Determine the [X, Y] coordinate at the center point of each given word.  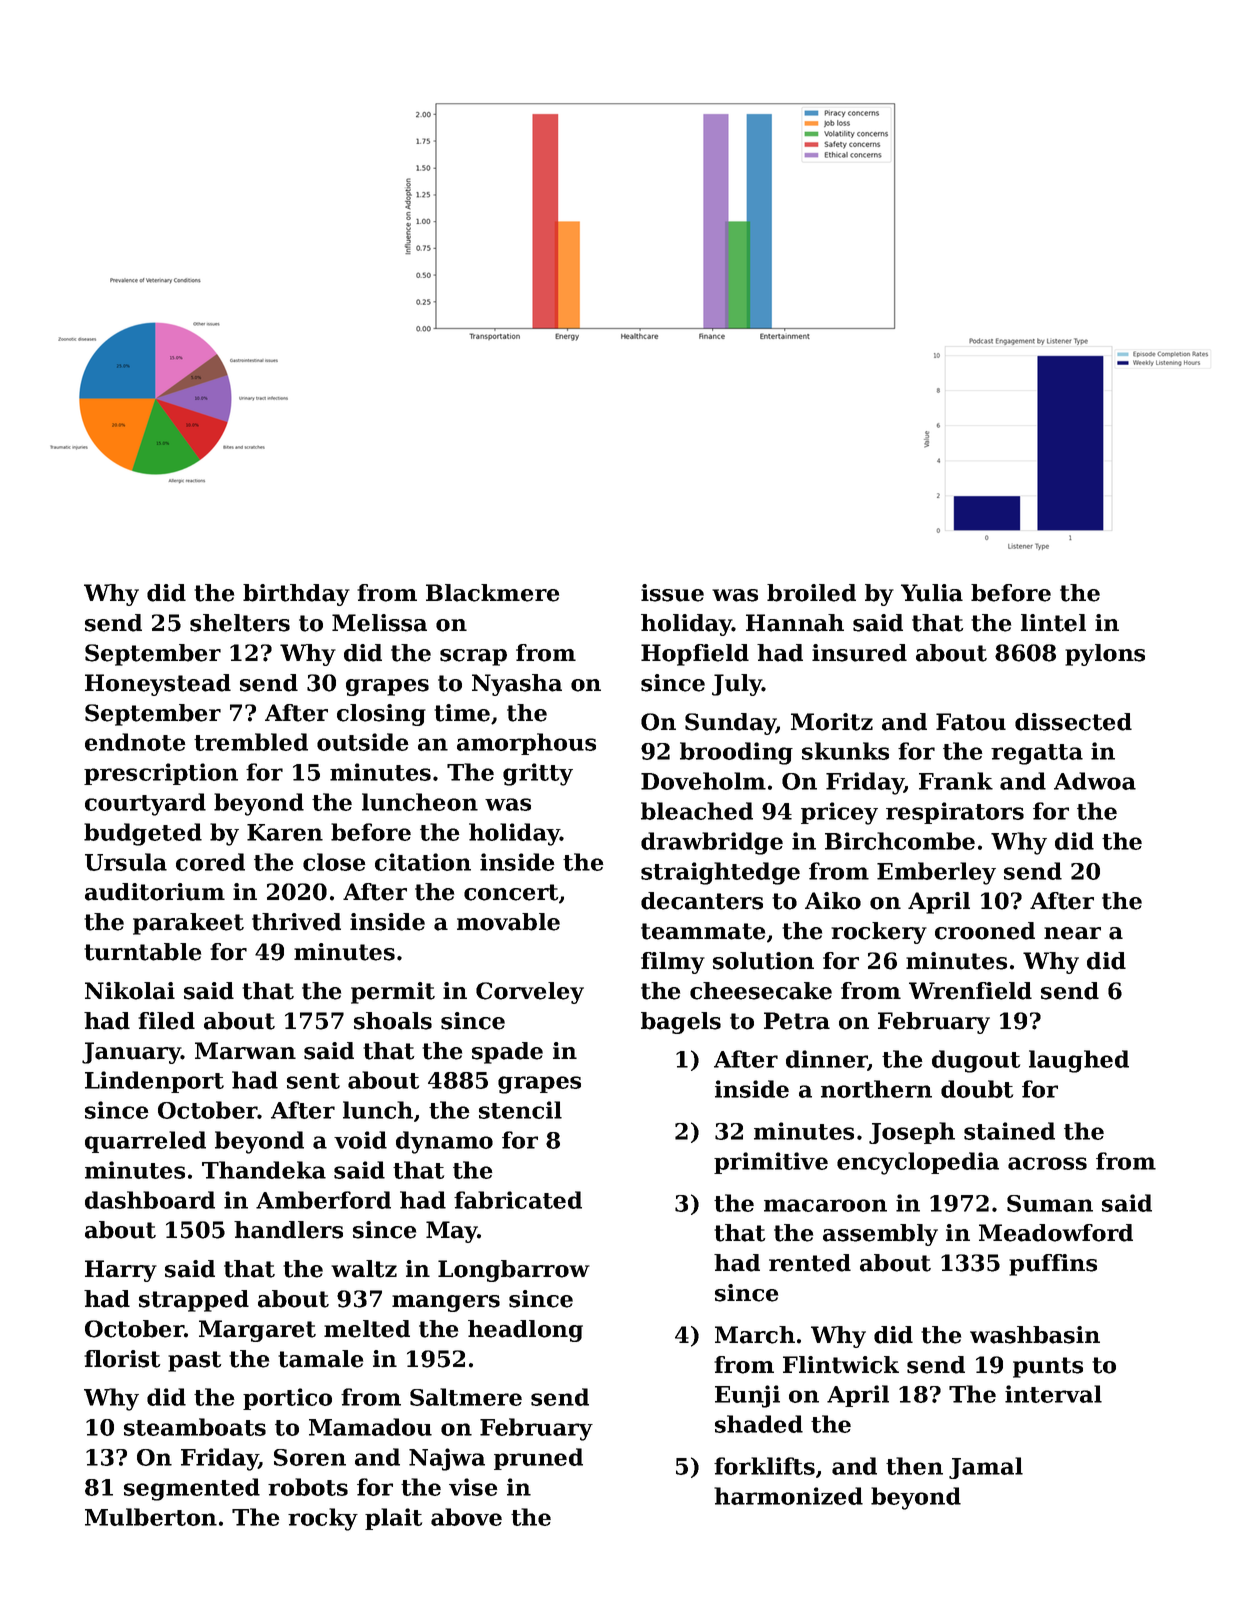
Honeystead [158, 685]
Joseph [912, 1133]
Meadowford [1056, 1233]
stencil [520, 1110]
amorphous [526, 744]
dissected [1073, 722]
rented [810, 1263]
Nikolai [130, 991]
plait [393, 1519]
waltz [364, 1269]
